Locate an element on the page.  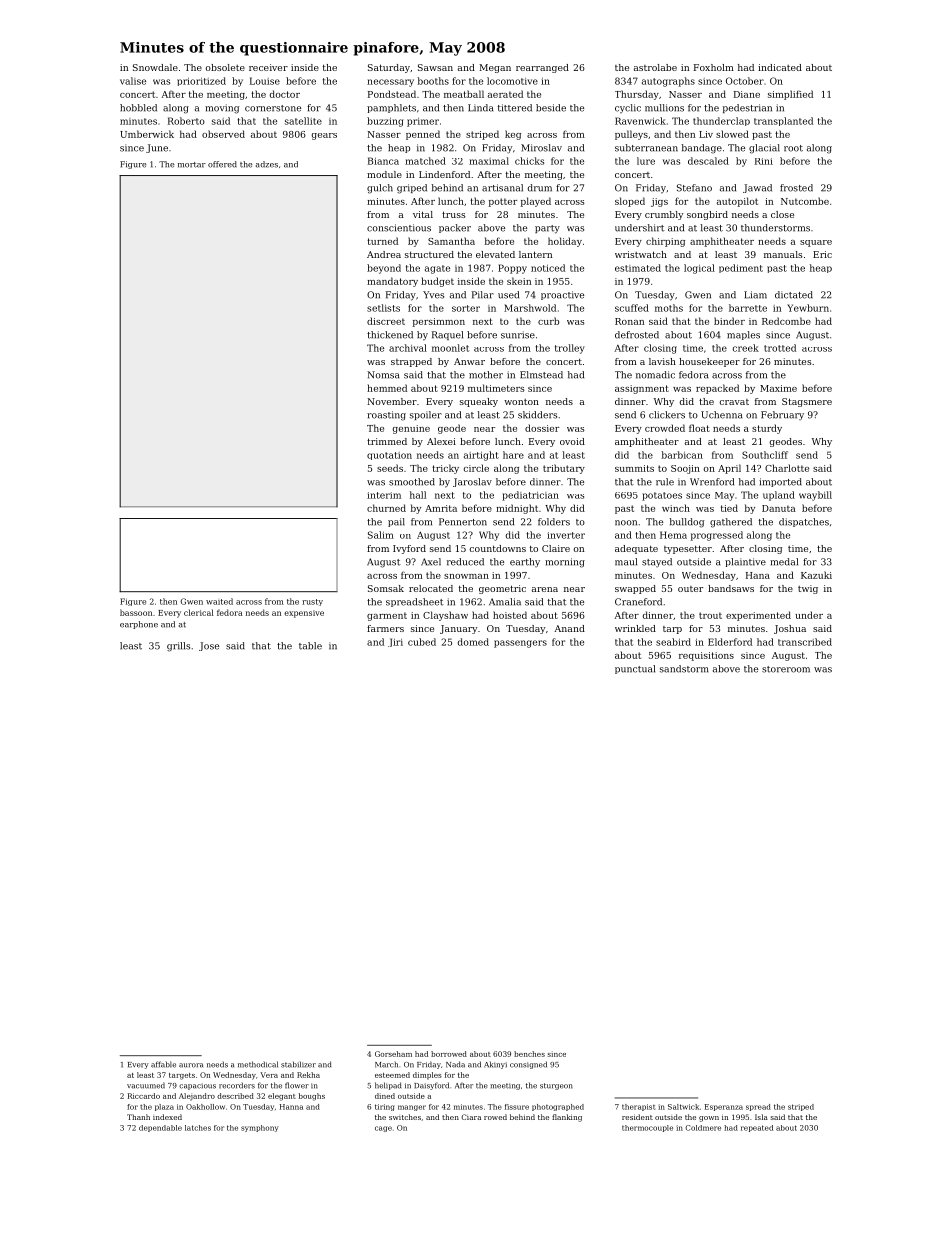
close is located at coordinates (782, 214).
